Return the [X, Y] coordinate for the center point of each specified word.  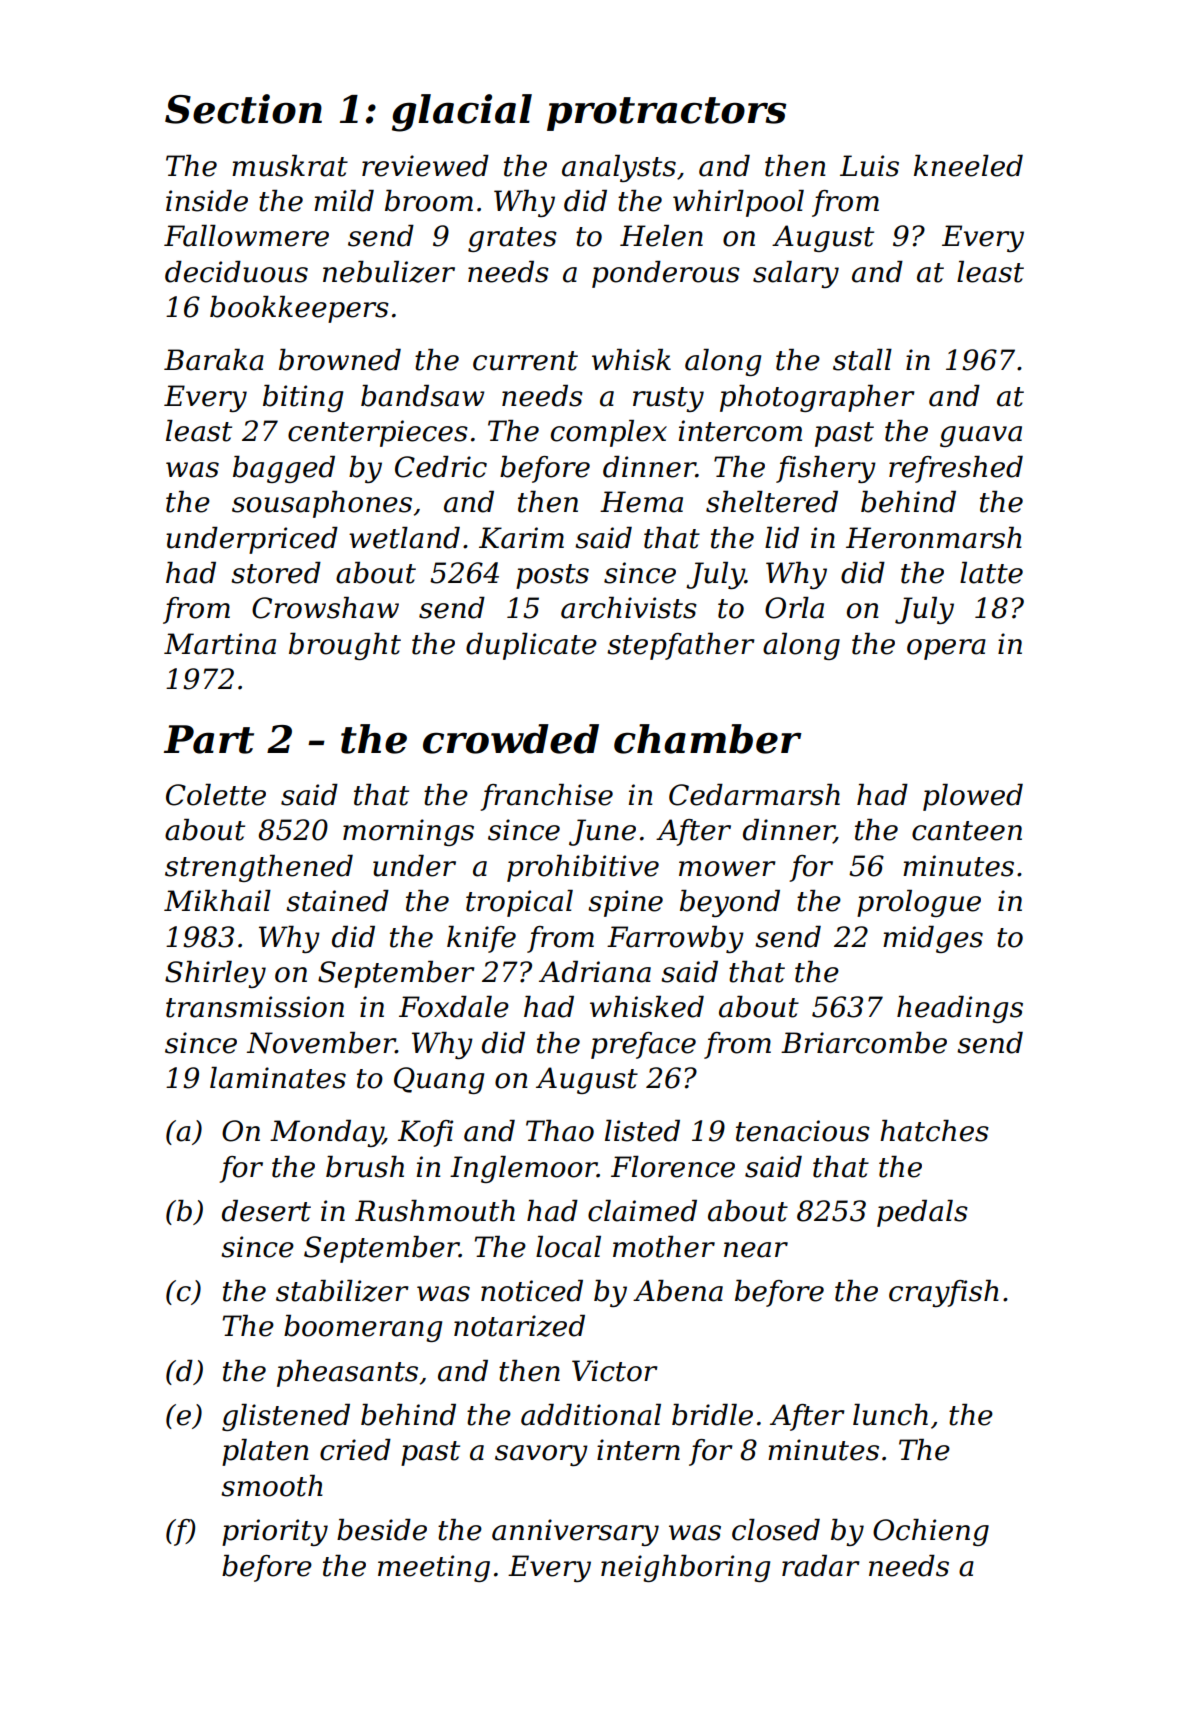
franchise [546, 797]
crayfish [944, 1293]
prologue [919, 903]
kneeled [968, 166]
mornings [408, 832]
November [321, 1043]
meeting [434, 1568]
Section [243, 109]
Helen [661, 236]
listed [642, 1131]
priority [275, 1532]
